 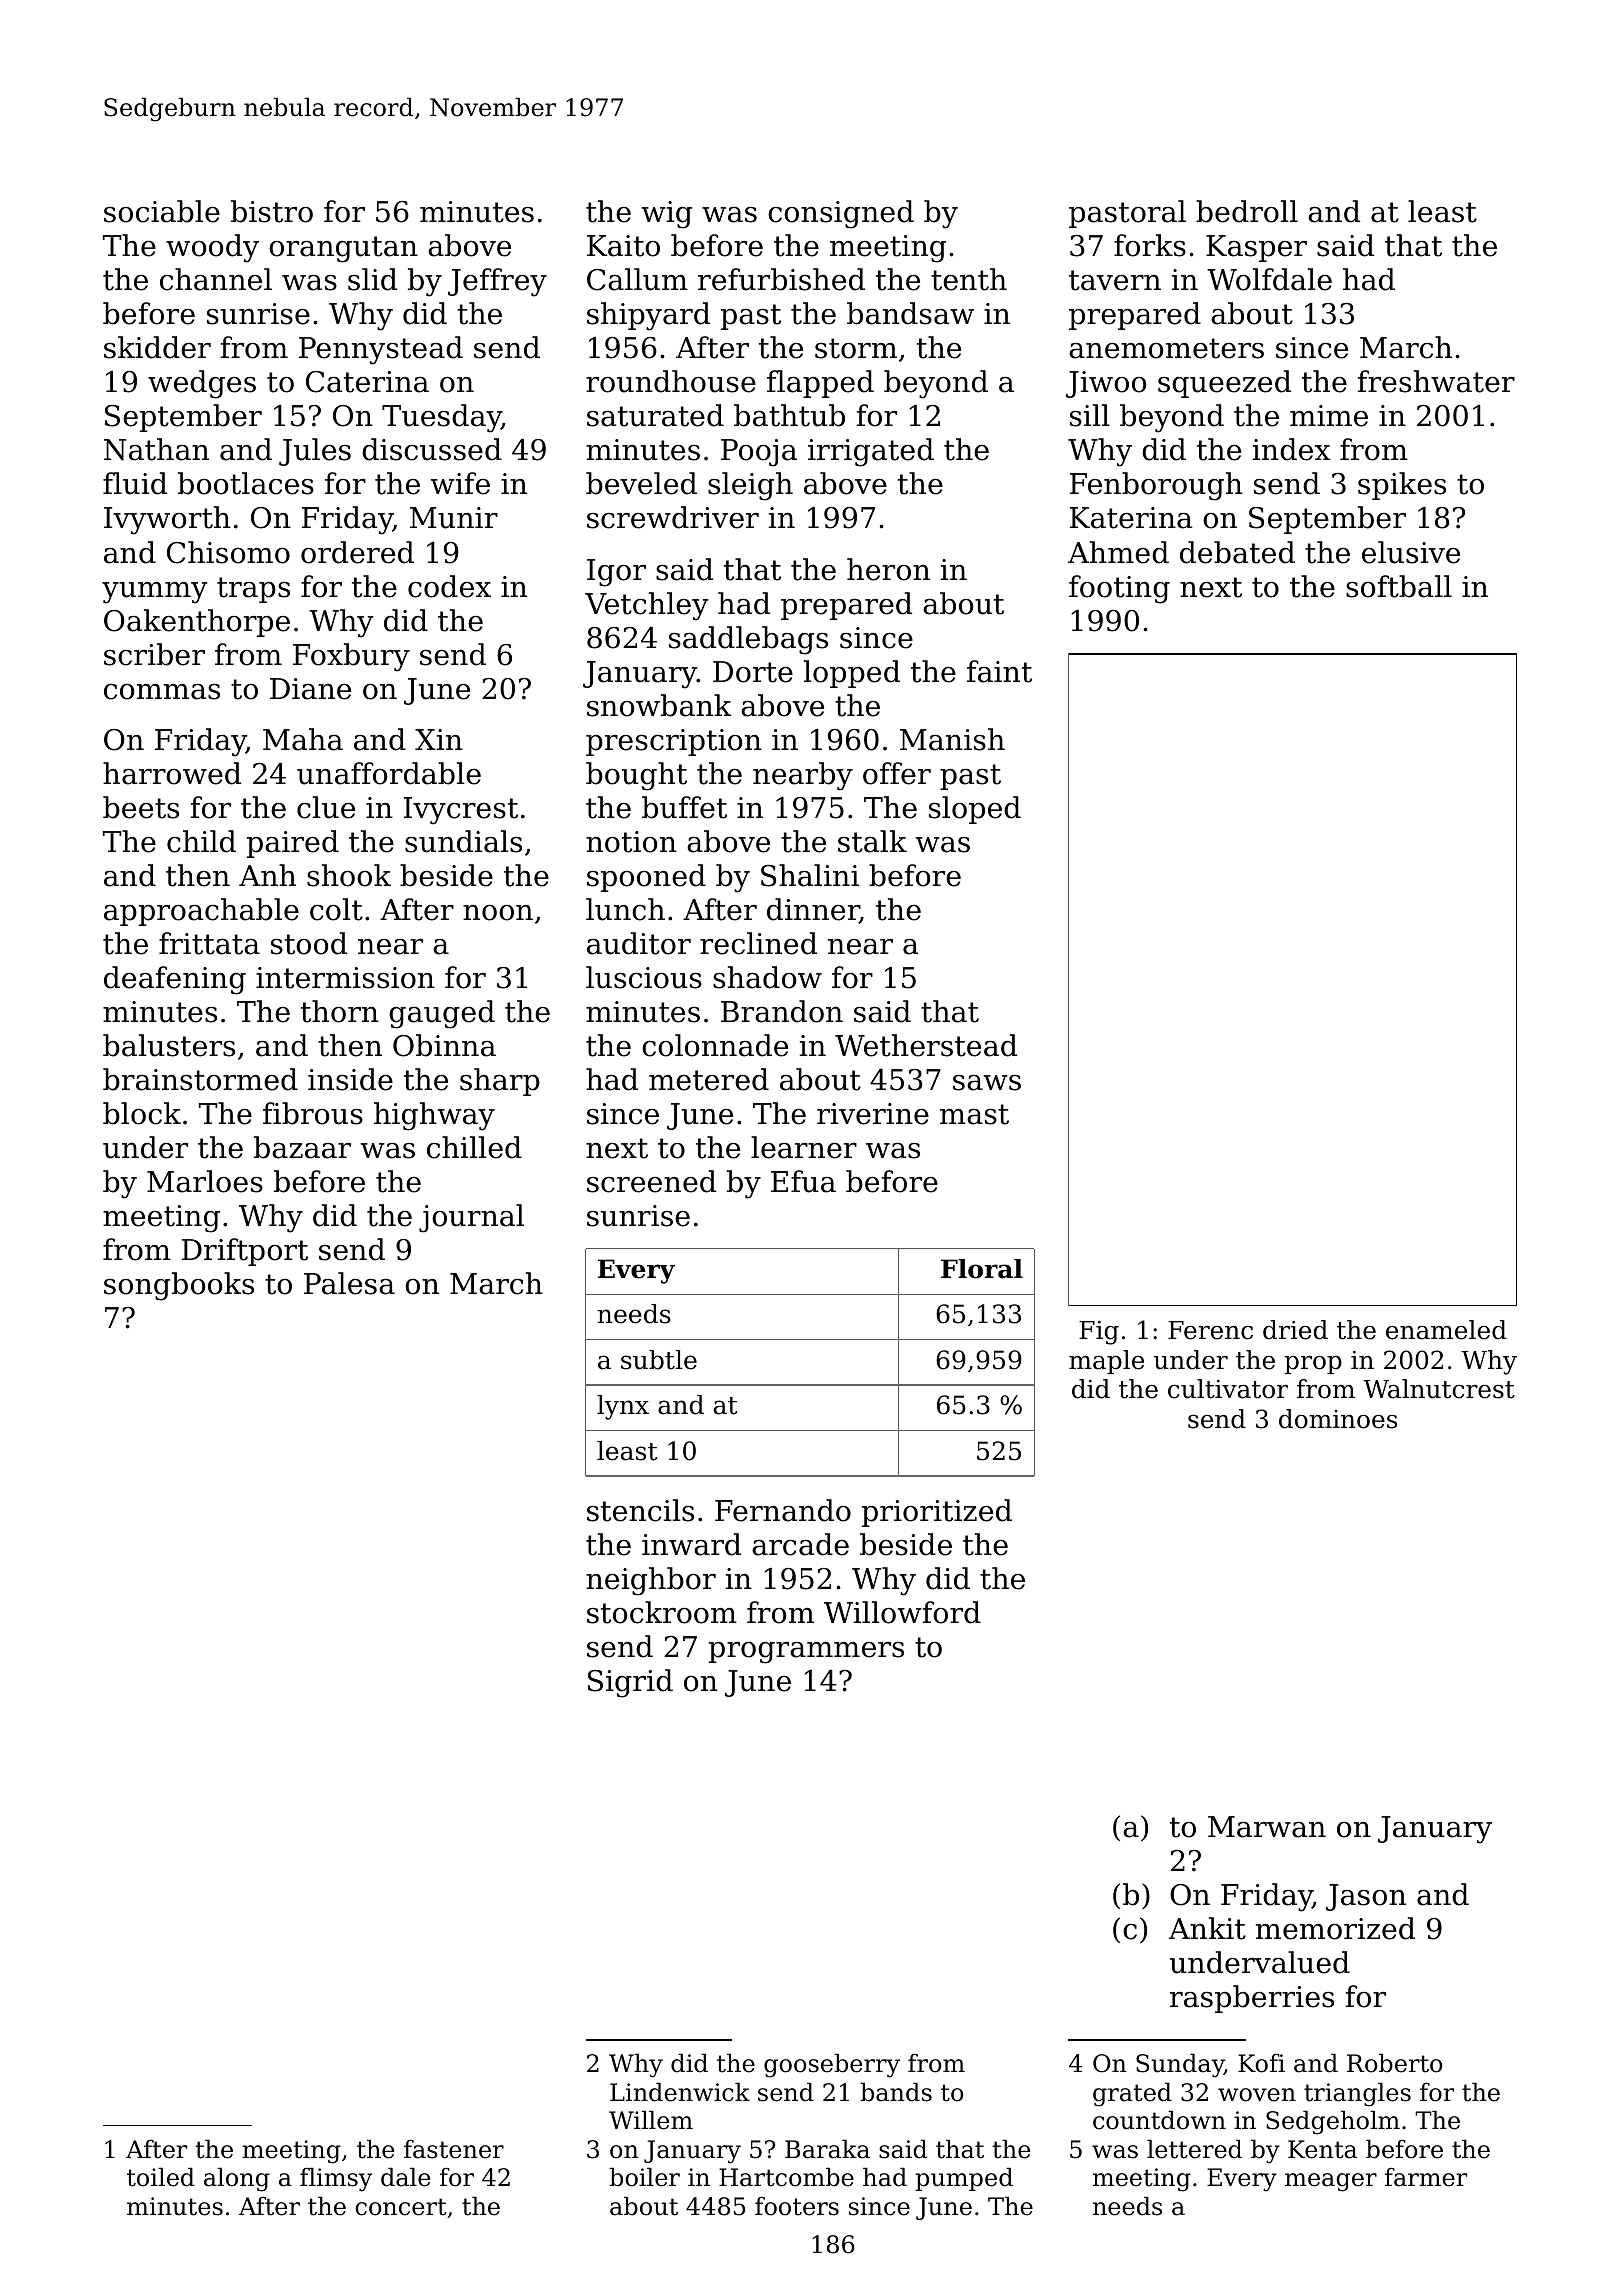 I want to click on Fernando, so click(x=783, y=1510).
